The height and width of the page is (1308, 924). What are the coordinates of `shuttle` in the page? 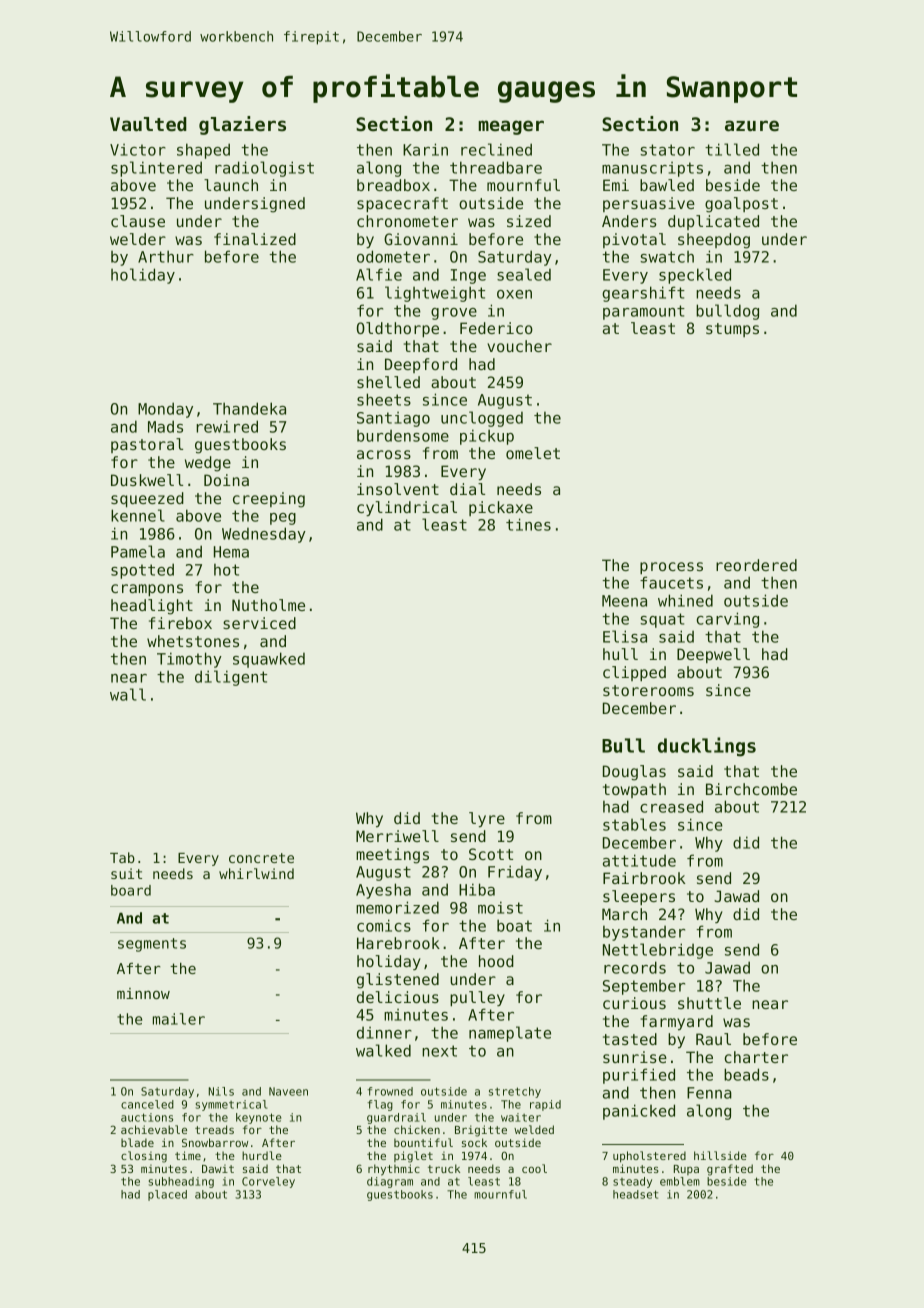 It's located at (709, 1003).
